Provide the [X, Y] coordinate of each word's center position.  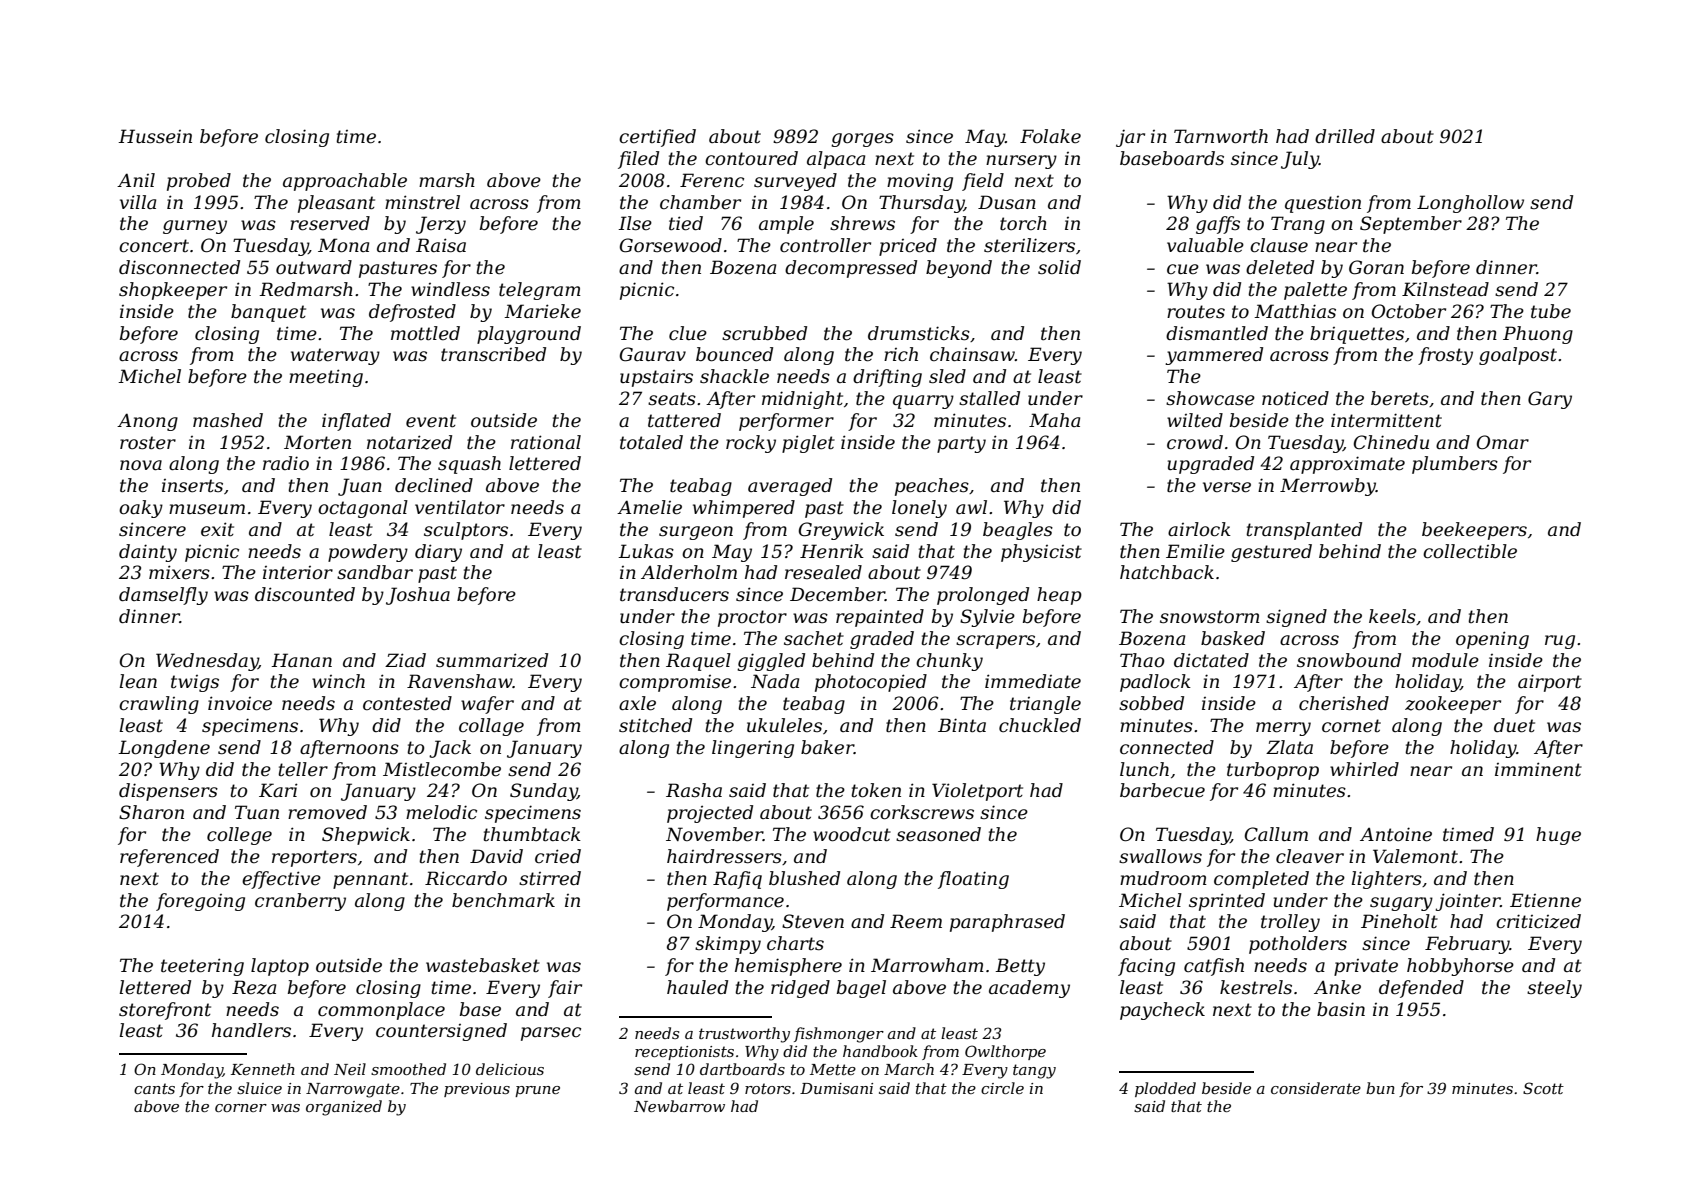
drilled [1345, 136]
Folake [1050, 136]
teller [303, 769]
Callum [1276, 834]
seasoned [938, 834]
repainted [880, 618]
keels [1392, 616]
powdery [368, 553]
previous [477, 1090]
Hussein [155, 136]
